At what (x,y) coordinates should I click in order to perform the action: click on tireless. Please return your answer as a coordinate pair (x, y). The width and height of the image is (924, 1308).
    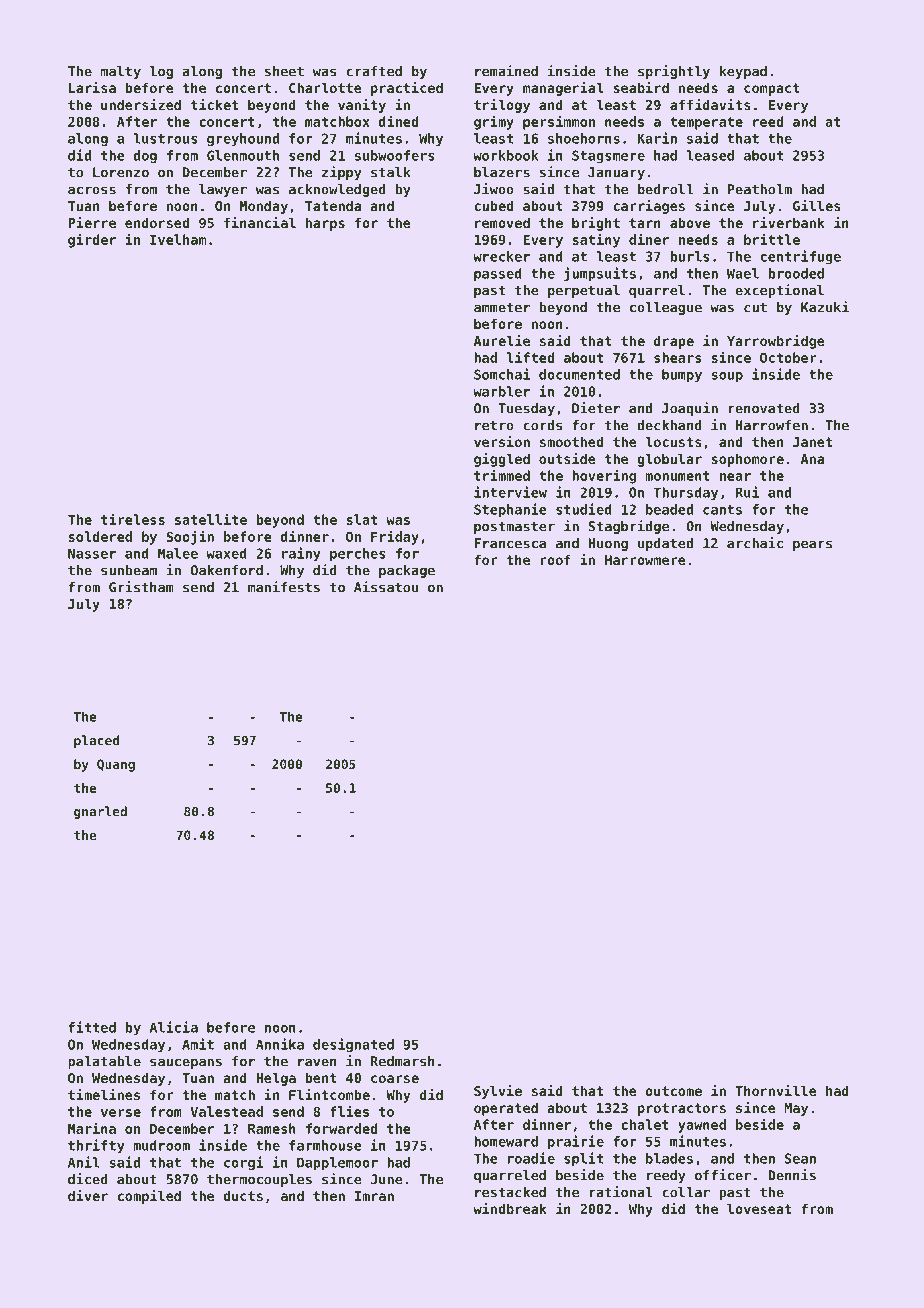
    Looking at the image, I should click on (133, 519).
